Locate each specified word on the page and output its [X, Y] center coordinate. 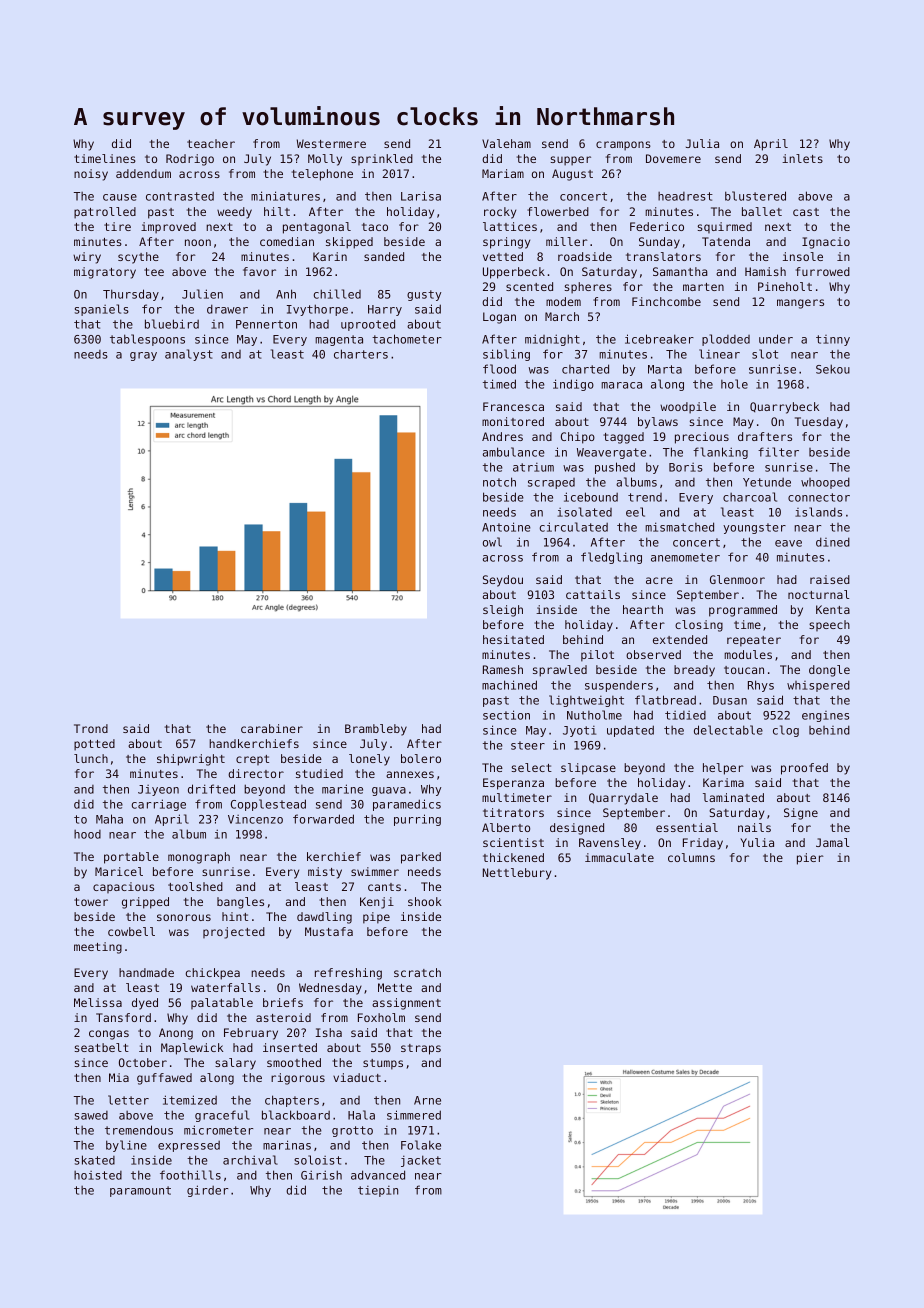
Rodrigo [190, 160]
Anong [176, 1034]
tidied [685, 715]
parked [421, 858]
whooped [825, 483]
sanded [384, 256]
